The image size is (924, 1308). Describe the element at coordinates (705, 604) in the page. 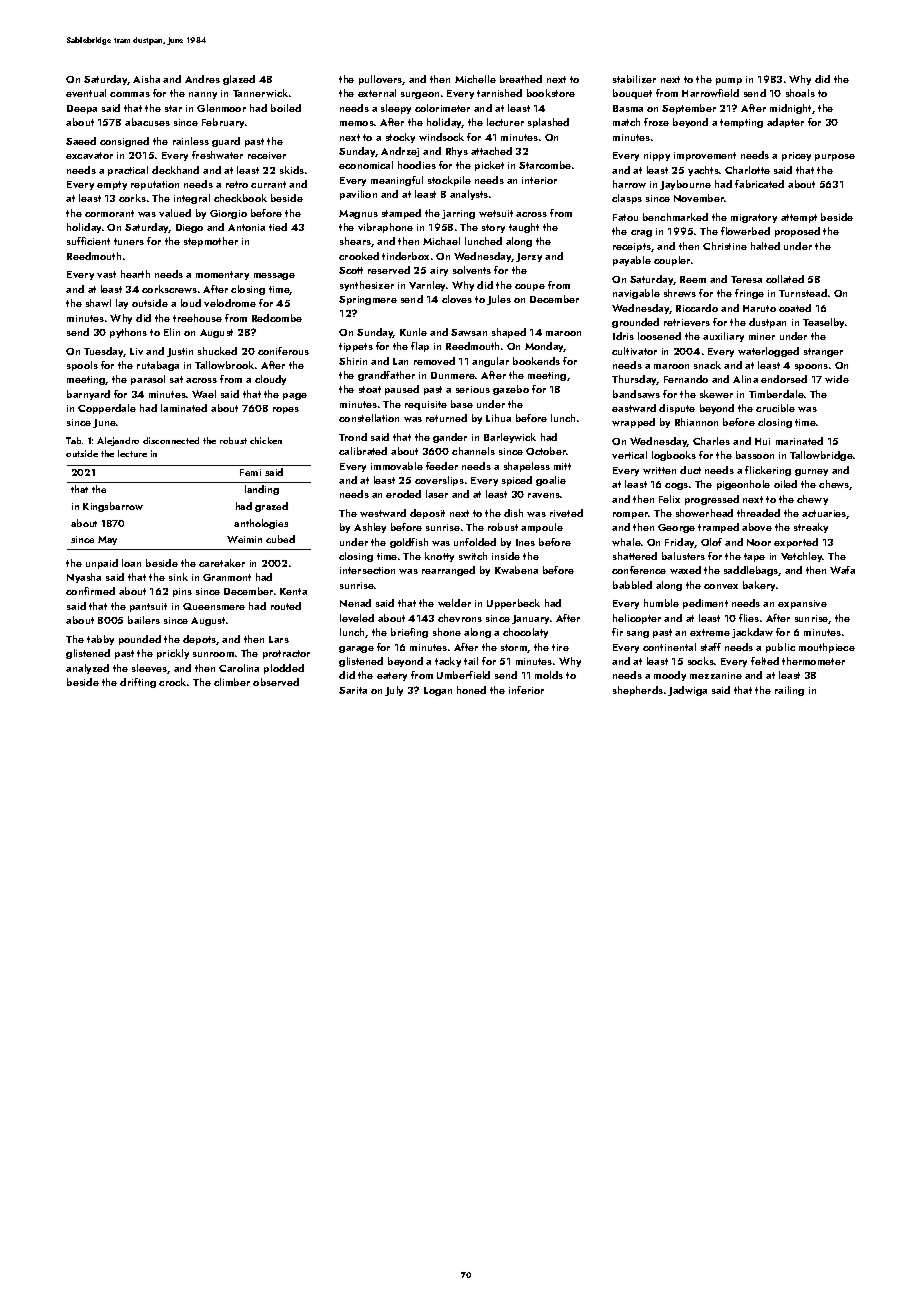

I see `pediment` at that location.
